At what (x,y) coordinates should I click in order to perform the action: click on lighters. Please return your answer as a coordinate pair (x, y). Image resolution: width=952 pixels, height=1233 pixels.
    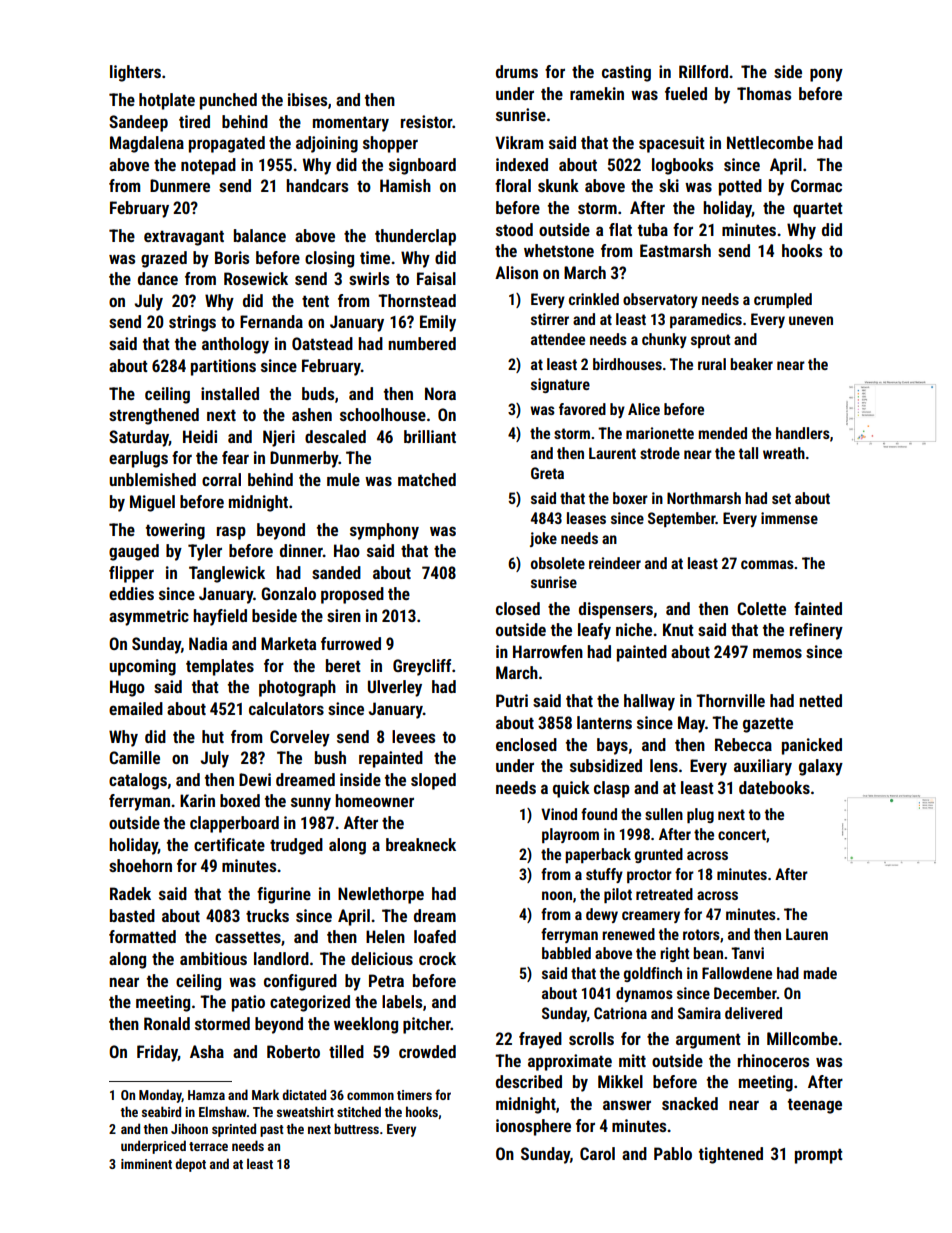
    Looking at the image, I should click on (135, 73).
